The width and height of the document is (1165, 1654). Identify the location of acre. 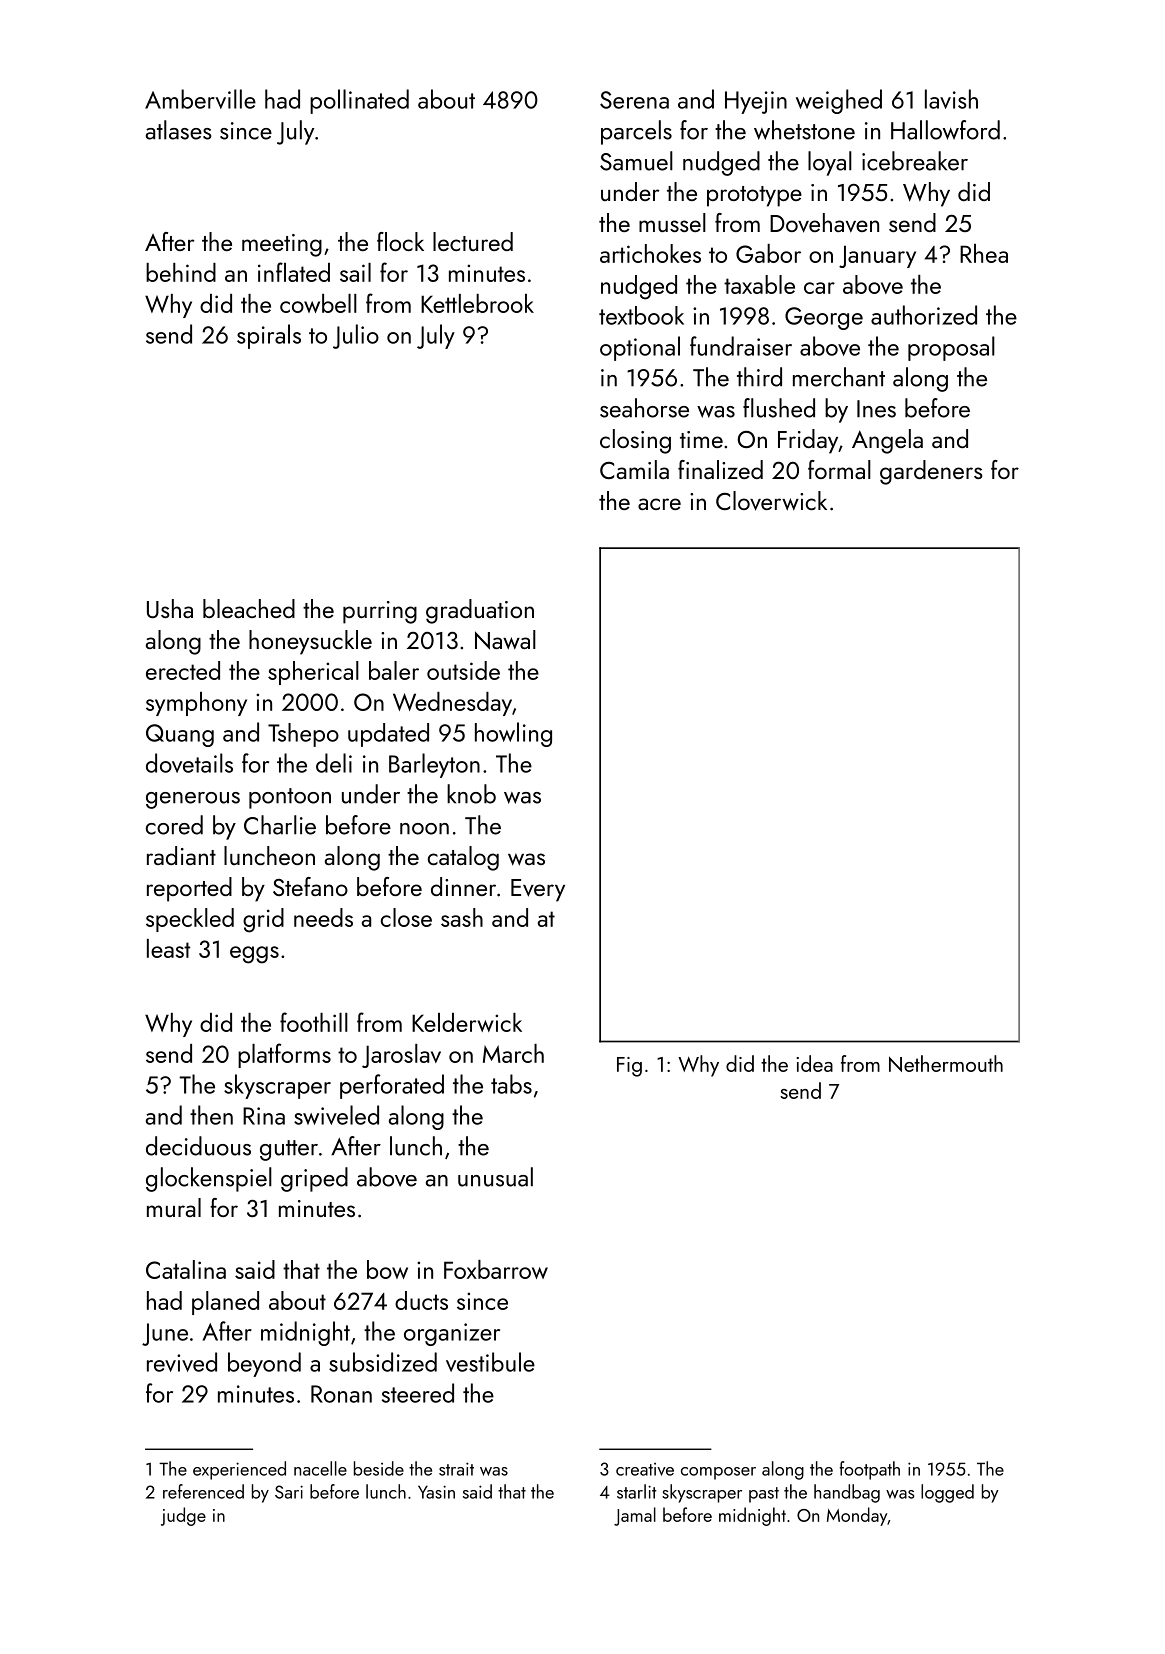
(659, 504).
